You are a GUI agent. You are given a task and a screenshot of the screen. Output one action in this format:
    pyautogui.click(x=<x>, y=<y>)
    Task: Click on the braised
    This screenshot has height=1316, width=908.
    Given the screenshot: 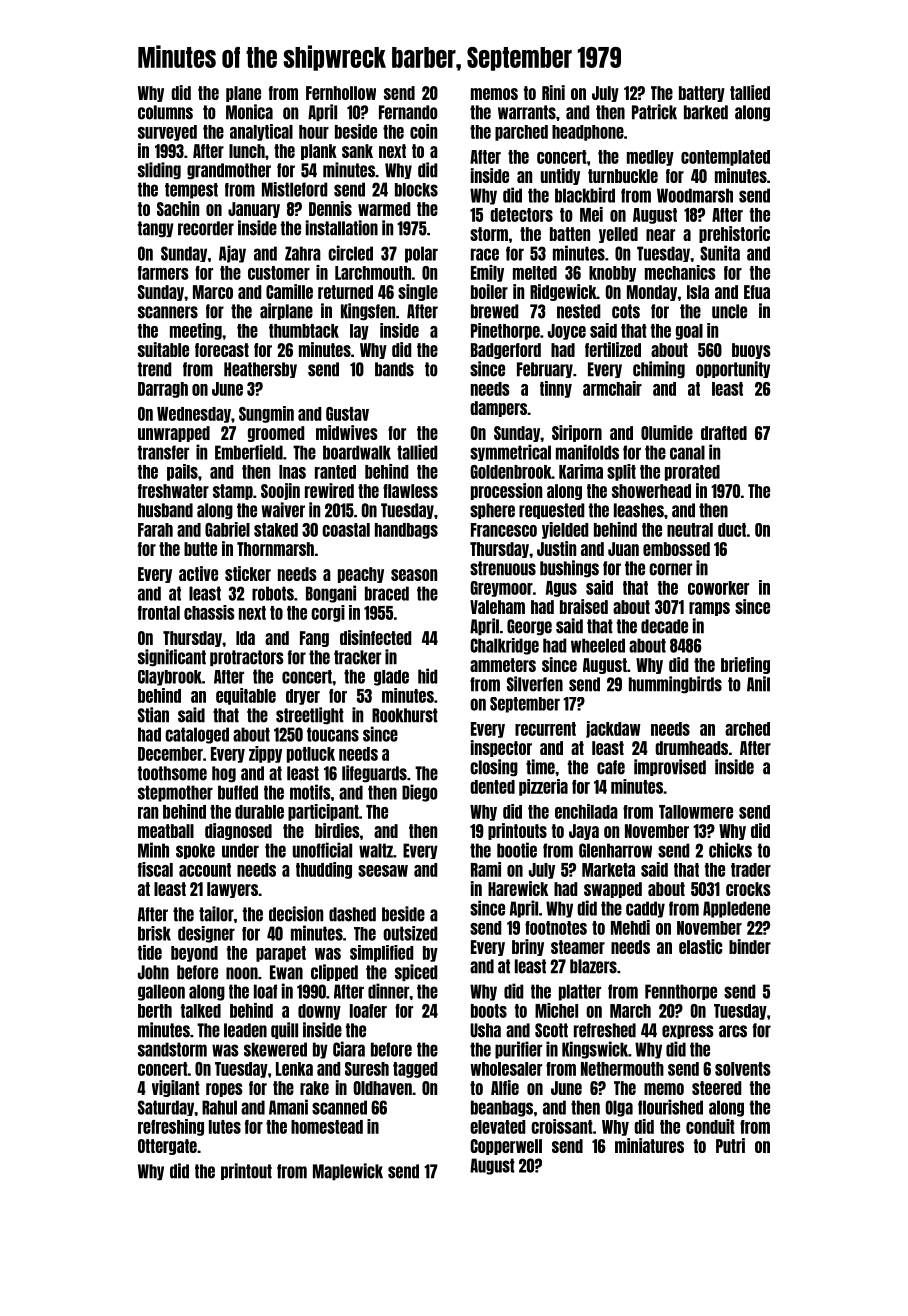 What is the action you would take?
    pyautogui.click(x=584, y=606)
